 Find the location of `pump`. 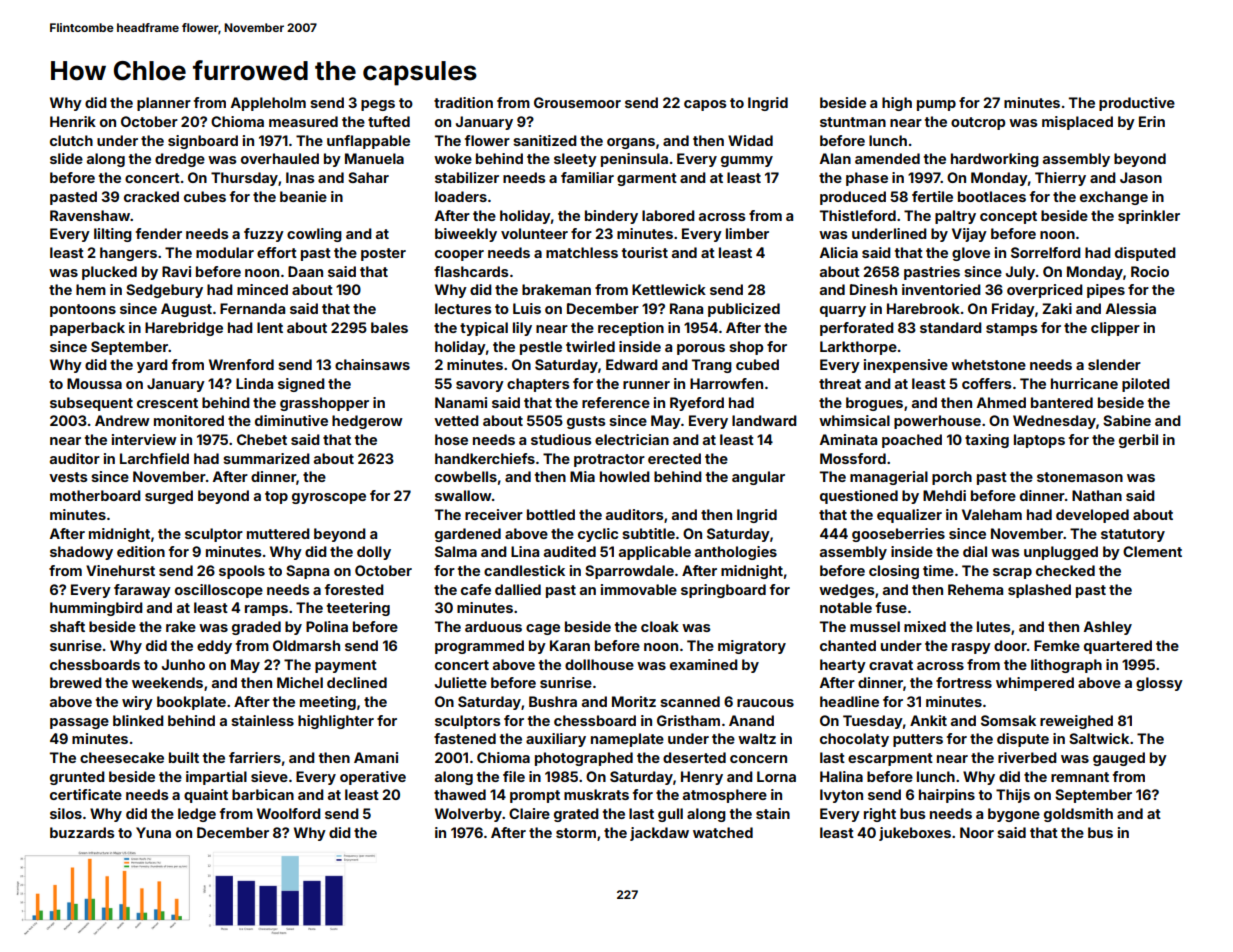

pump is located at coordinates (936, 105).
